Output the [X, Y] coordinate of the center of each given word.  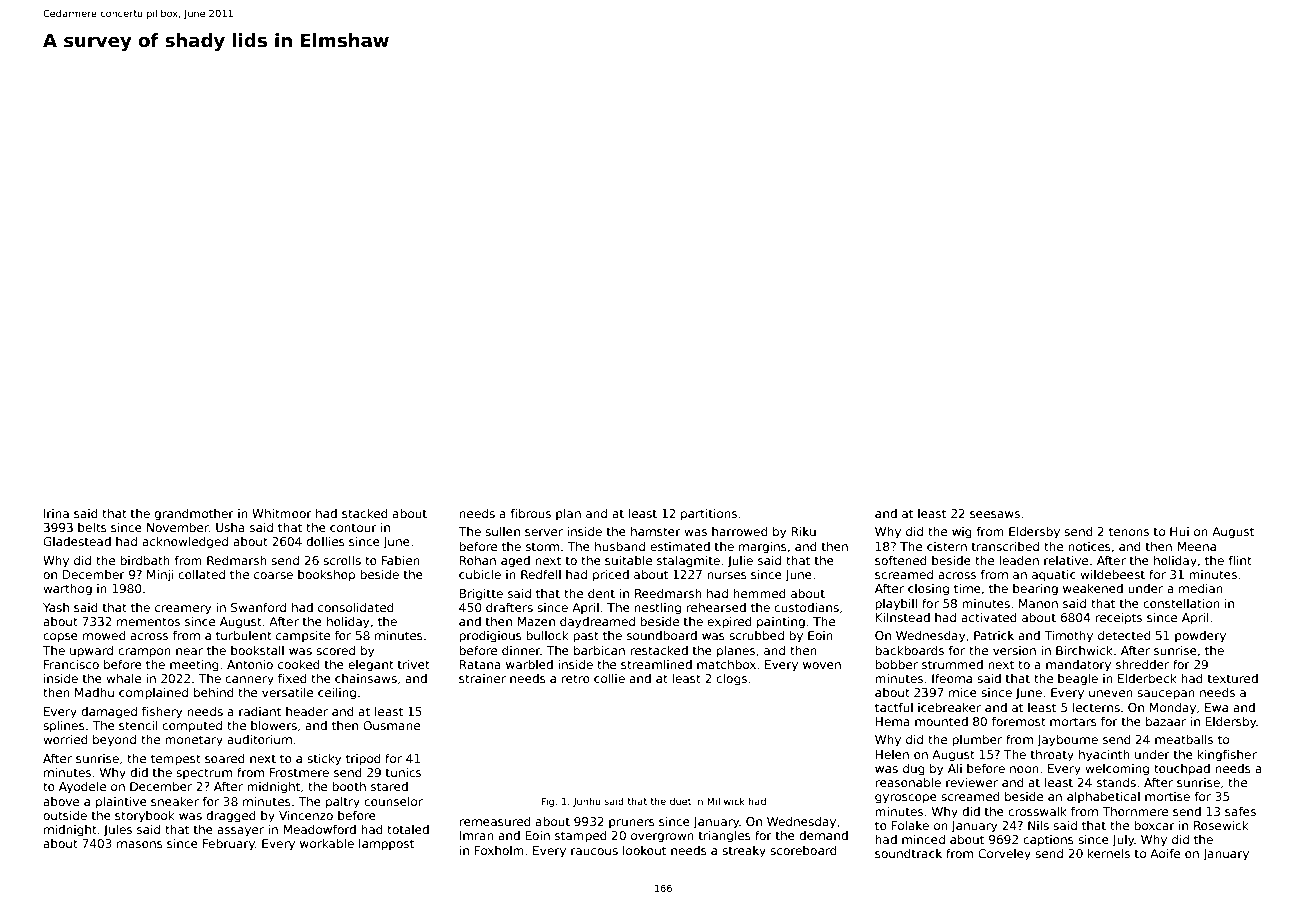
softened [901, 560]
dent [601, 593]
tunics [403, 772]
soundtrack [908, 853]
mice [963, 692]
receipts [1118, 619]
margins [763, 548]
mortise [1167, 796]
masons [140, 844]
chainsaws [366, 678]
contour [353, 527]
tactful [894, 707]
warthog [67, 590]
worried [65, 739]
